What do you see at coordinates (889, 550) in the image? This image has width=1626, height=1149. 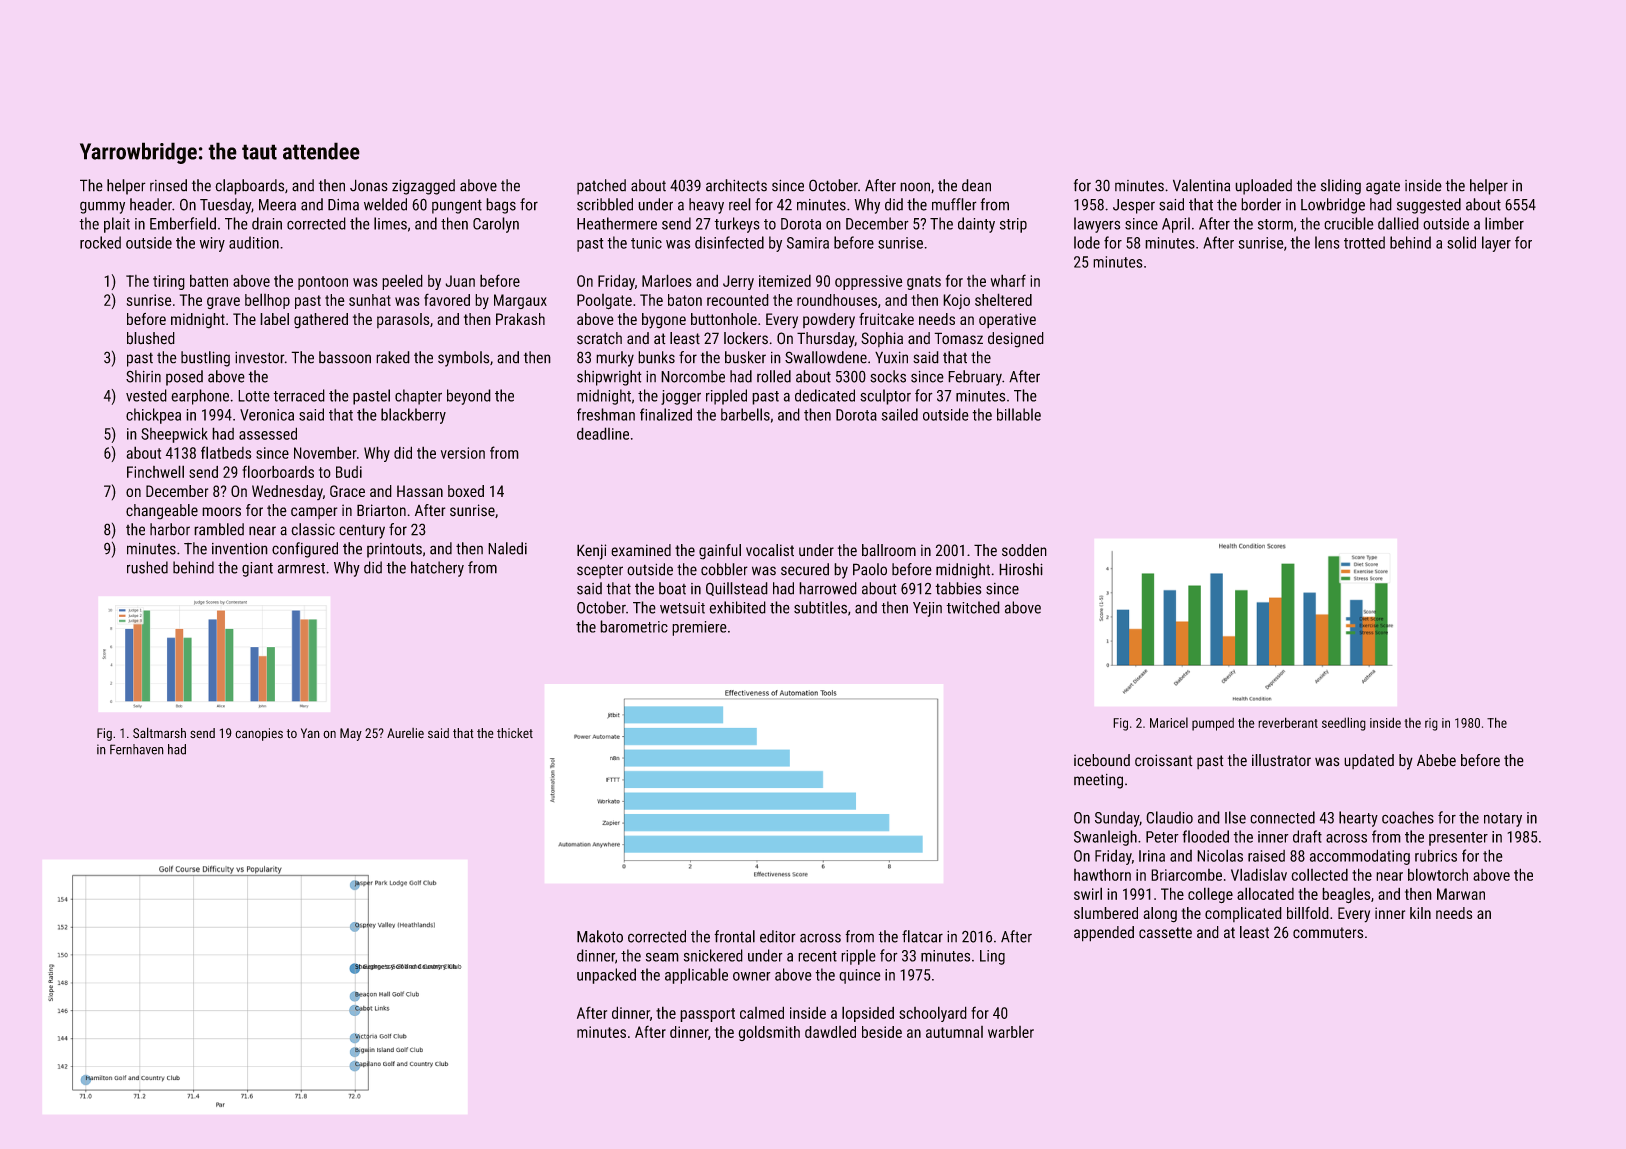 I see `ballroom` at bounding box center [889, 550].
